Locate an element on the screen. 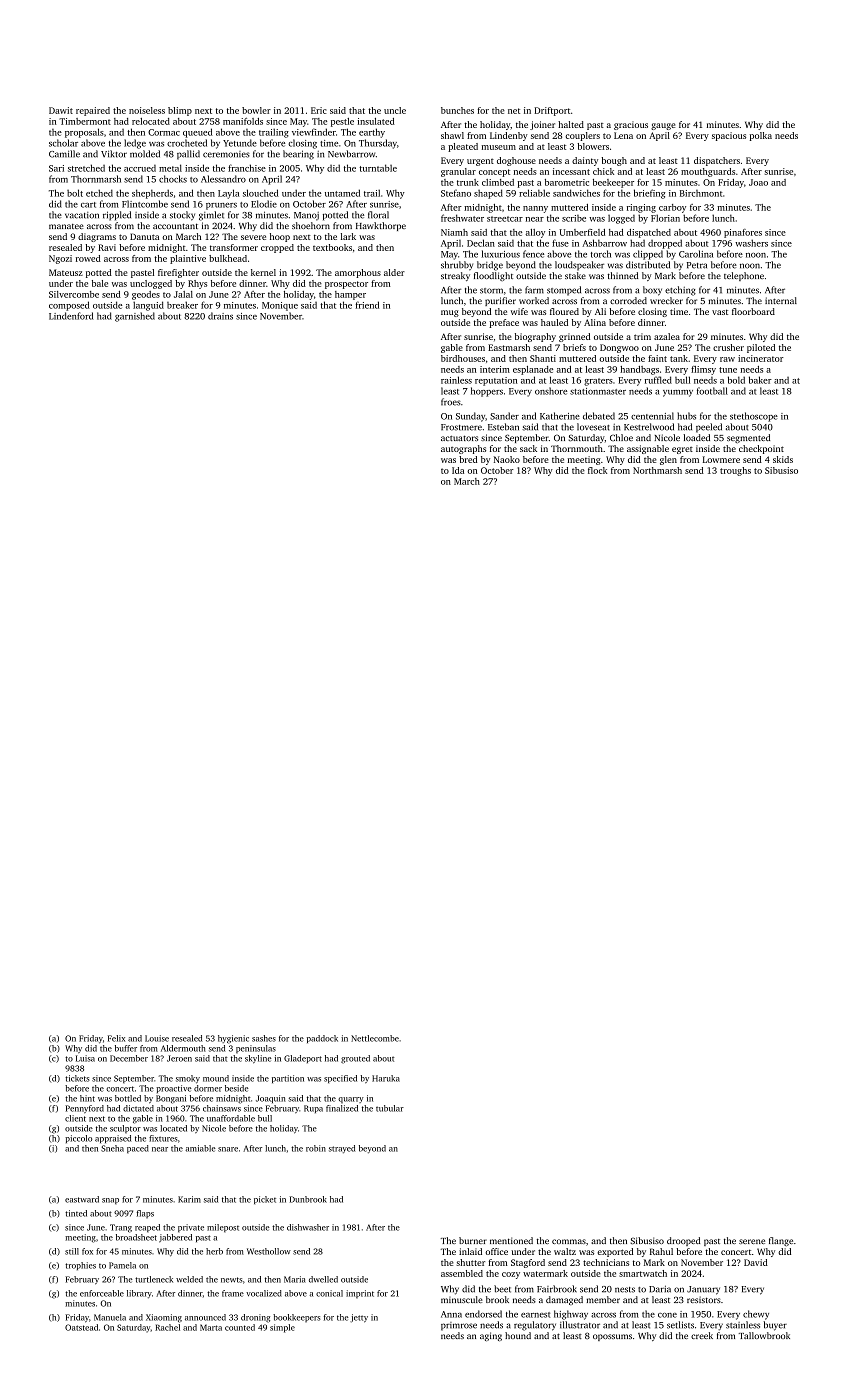 The width and height of the screenshot is (849, 1400). football is located at coordinates (712, 391).
